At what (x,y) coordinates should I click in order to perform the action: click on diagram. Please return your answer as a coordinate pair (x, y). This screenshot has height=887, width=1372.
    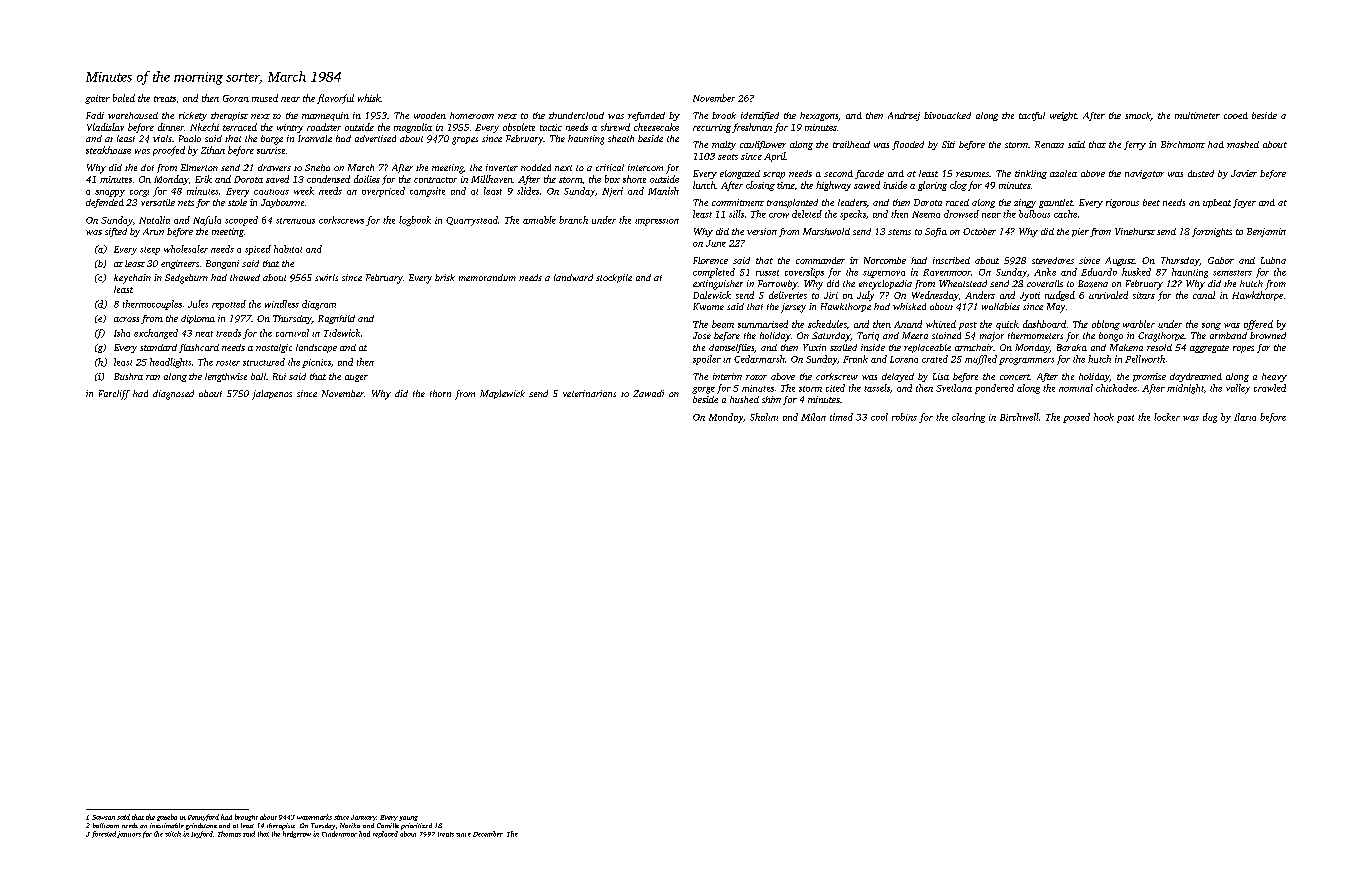
    Looking at the image, I should click on (319, 305).
